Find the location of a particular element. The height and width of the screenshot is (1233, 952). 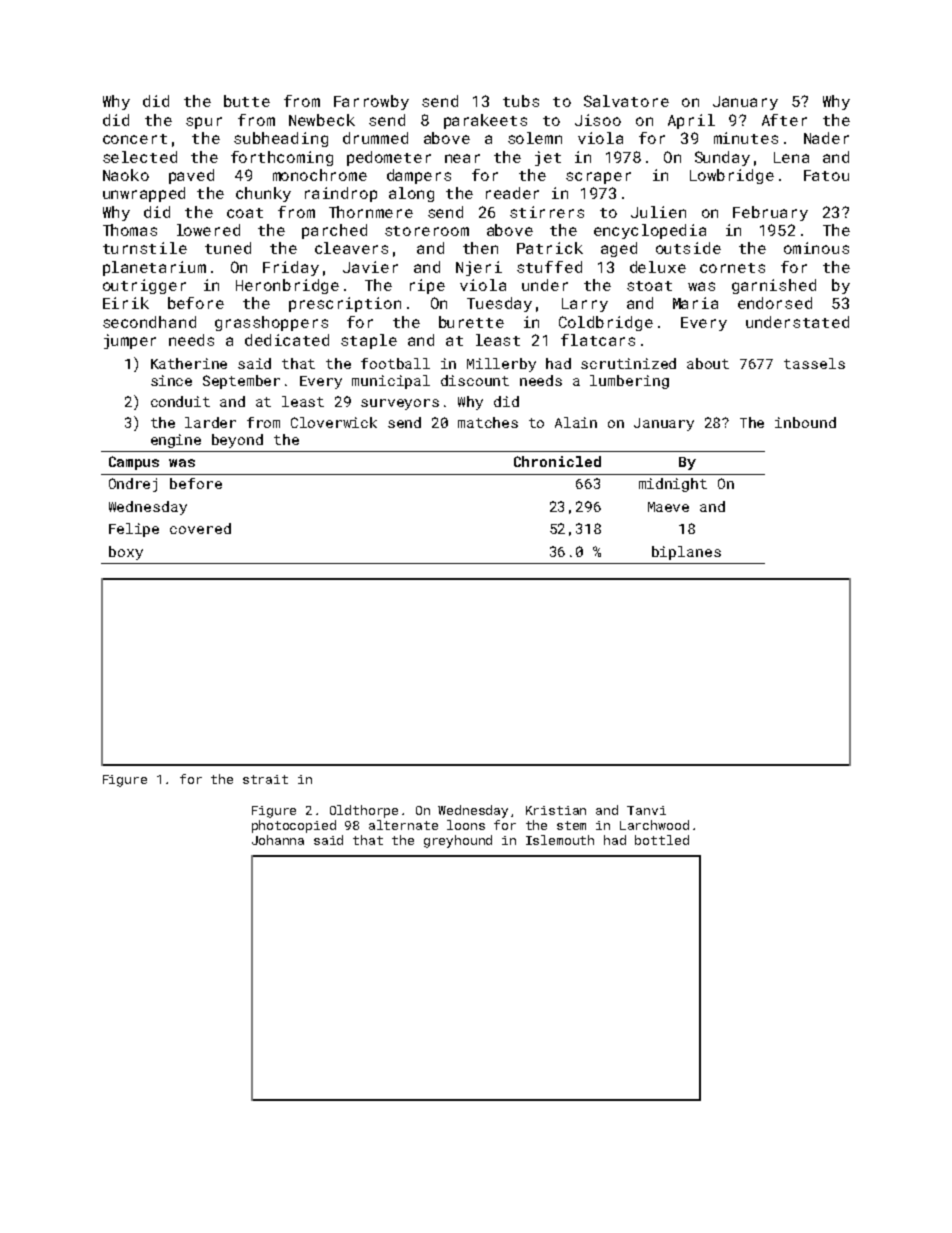

Katherine is located at coordinates (189, 363).
